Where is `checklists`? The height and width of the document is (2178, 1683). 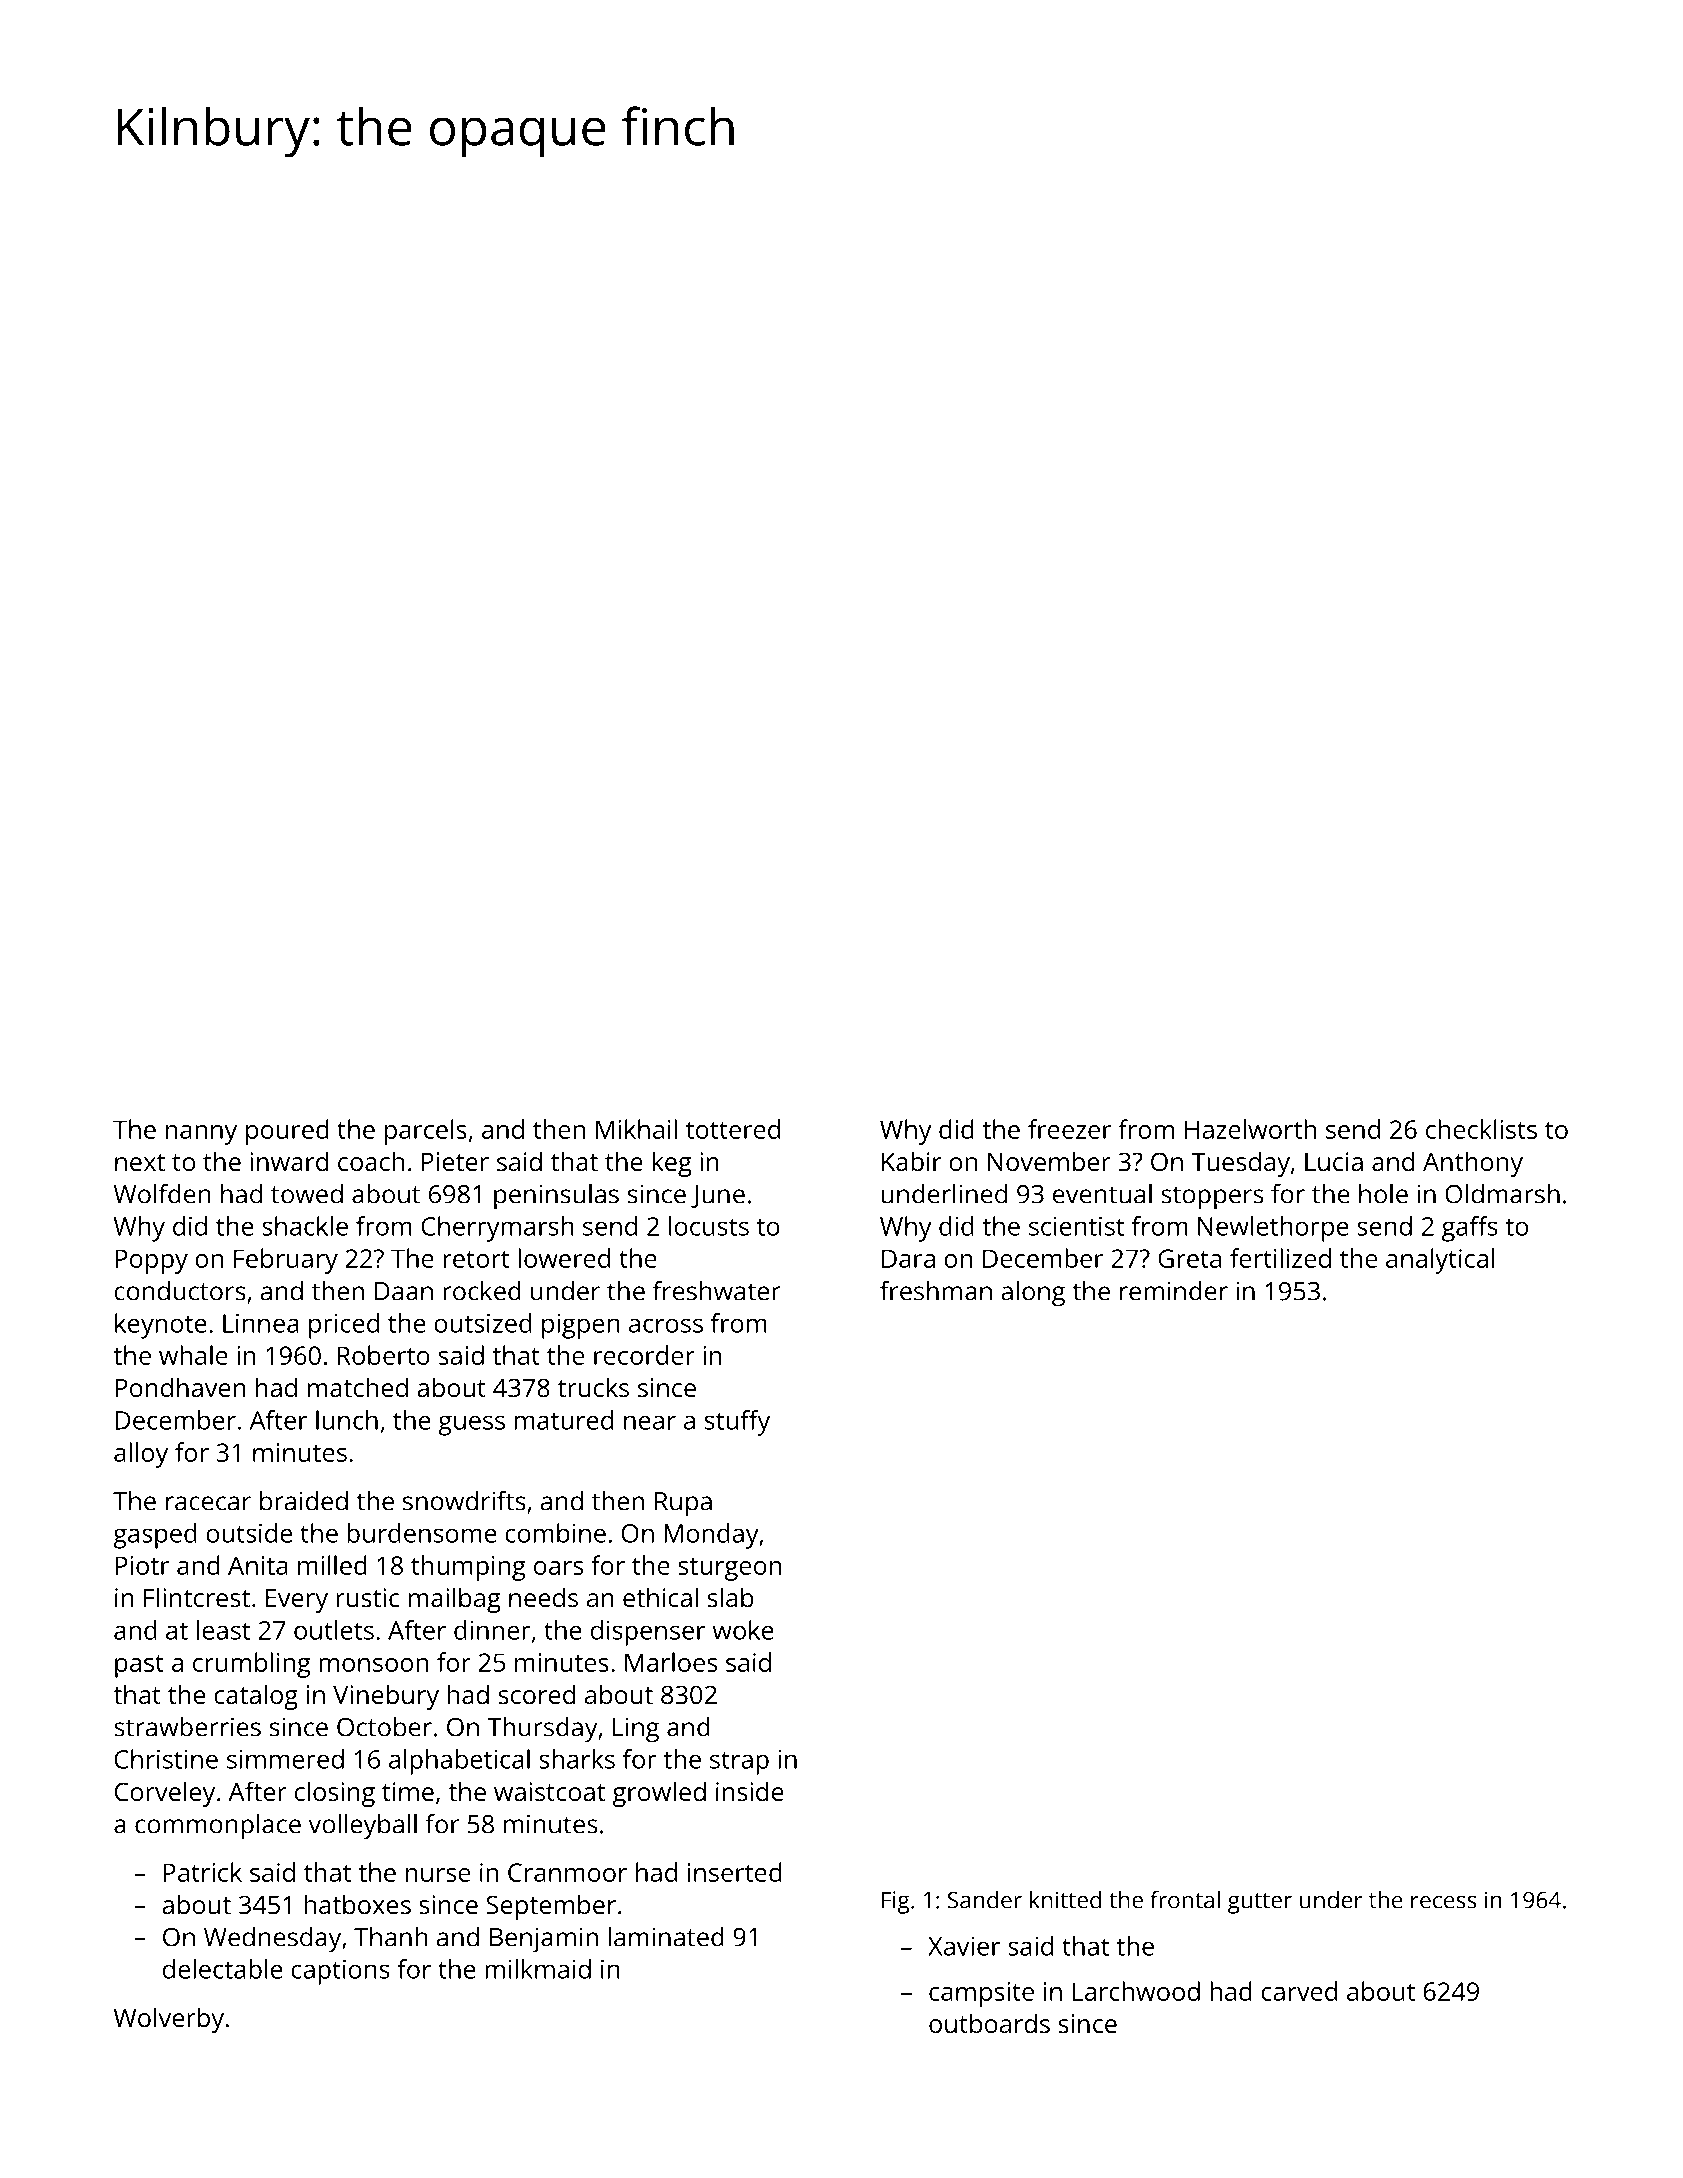
checklists is located at coordinates (1481, 1129).
